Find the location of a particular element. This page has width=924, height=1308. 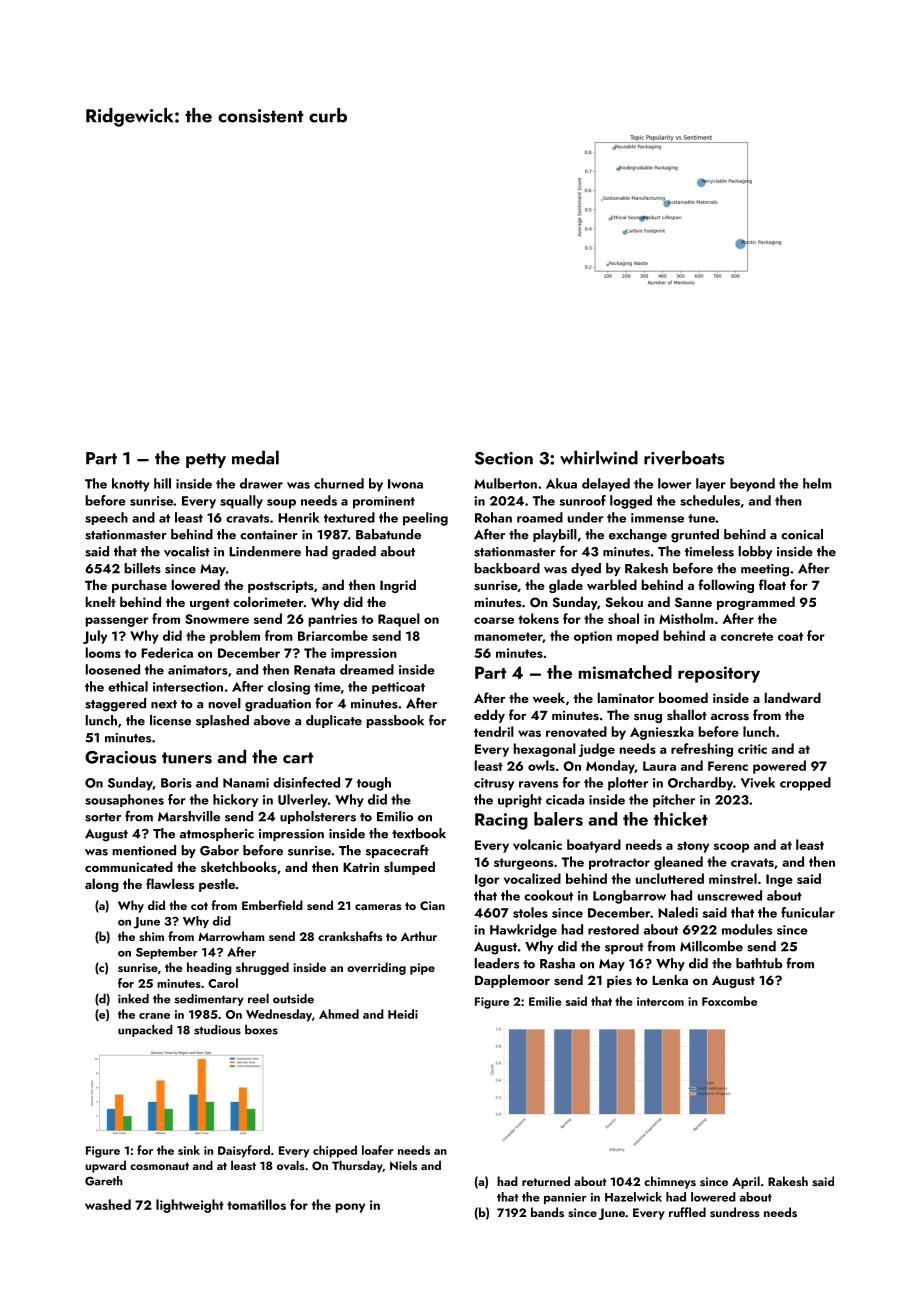

studious is located at coordinates (217, 1030).
